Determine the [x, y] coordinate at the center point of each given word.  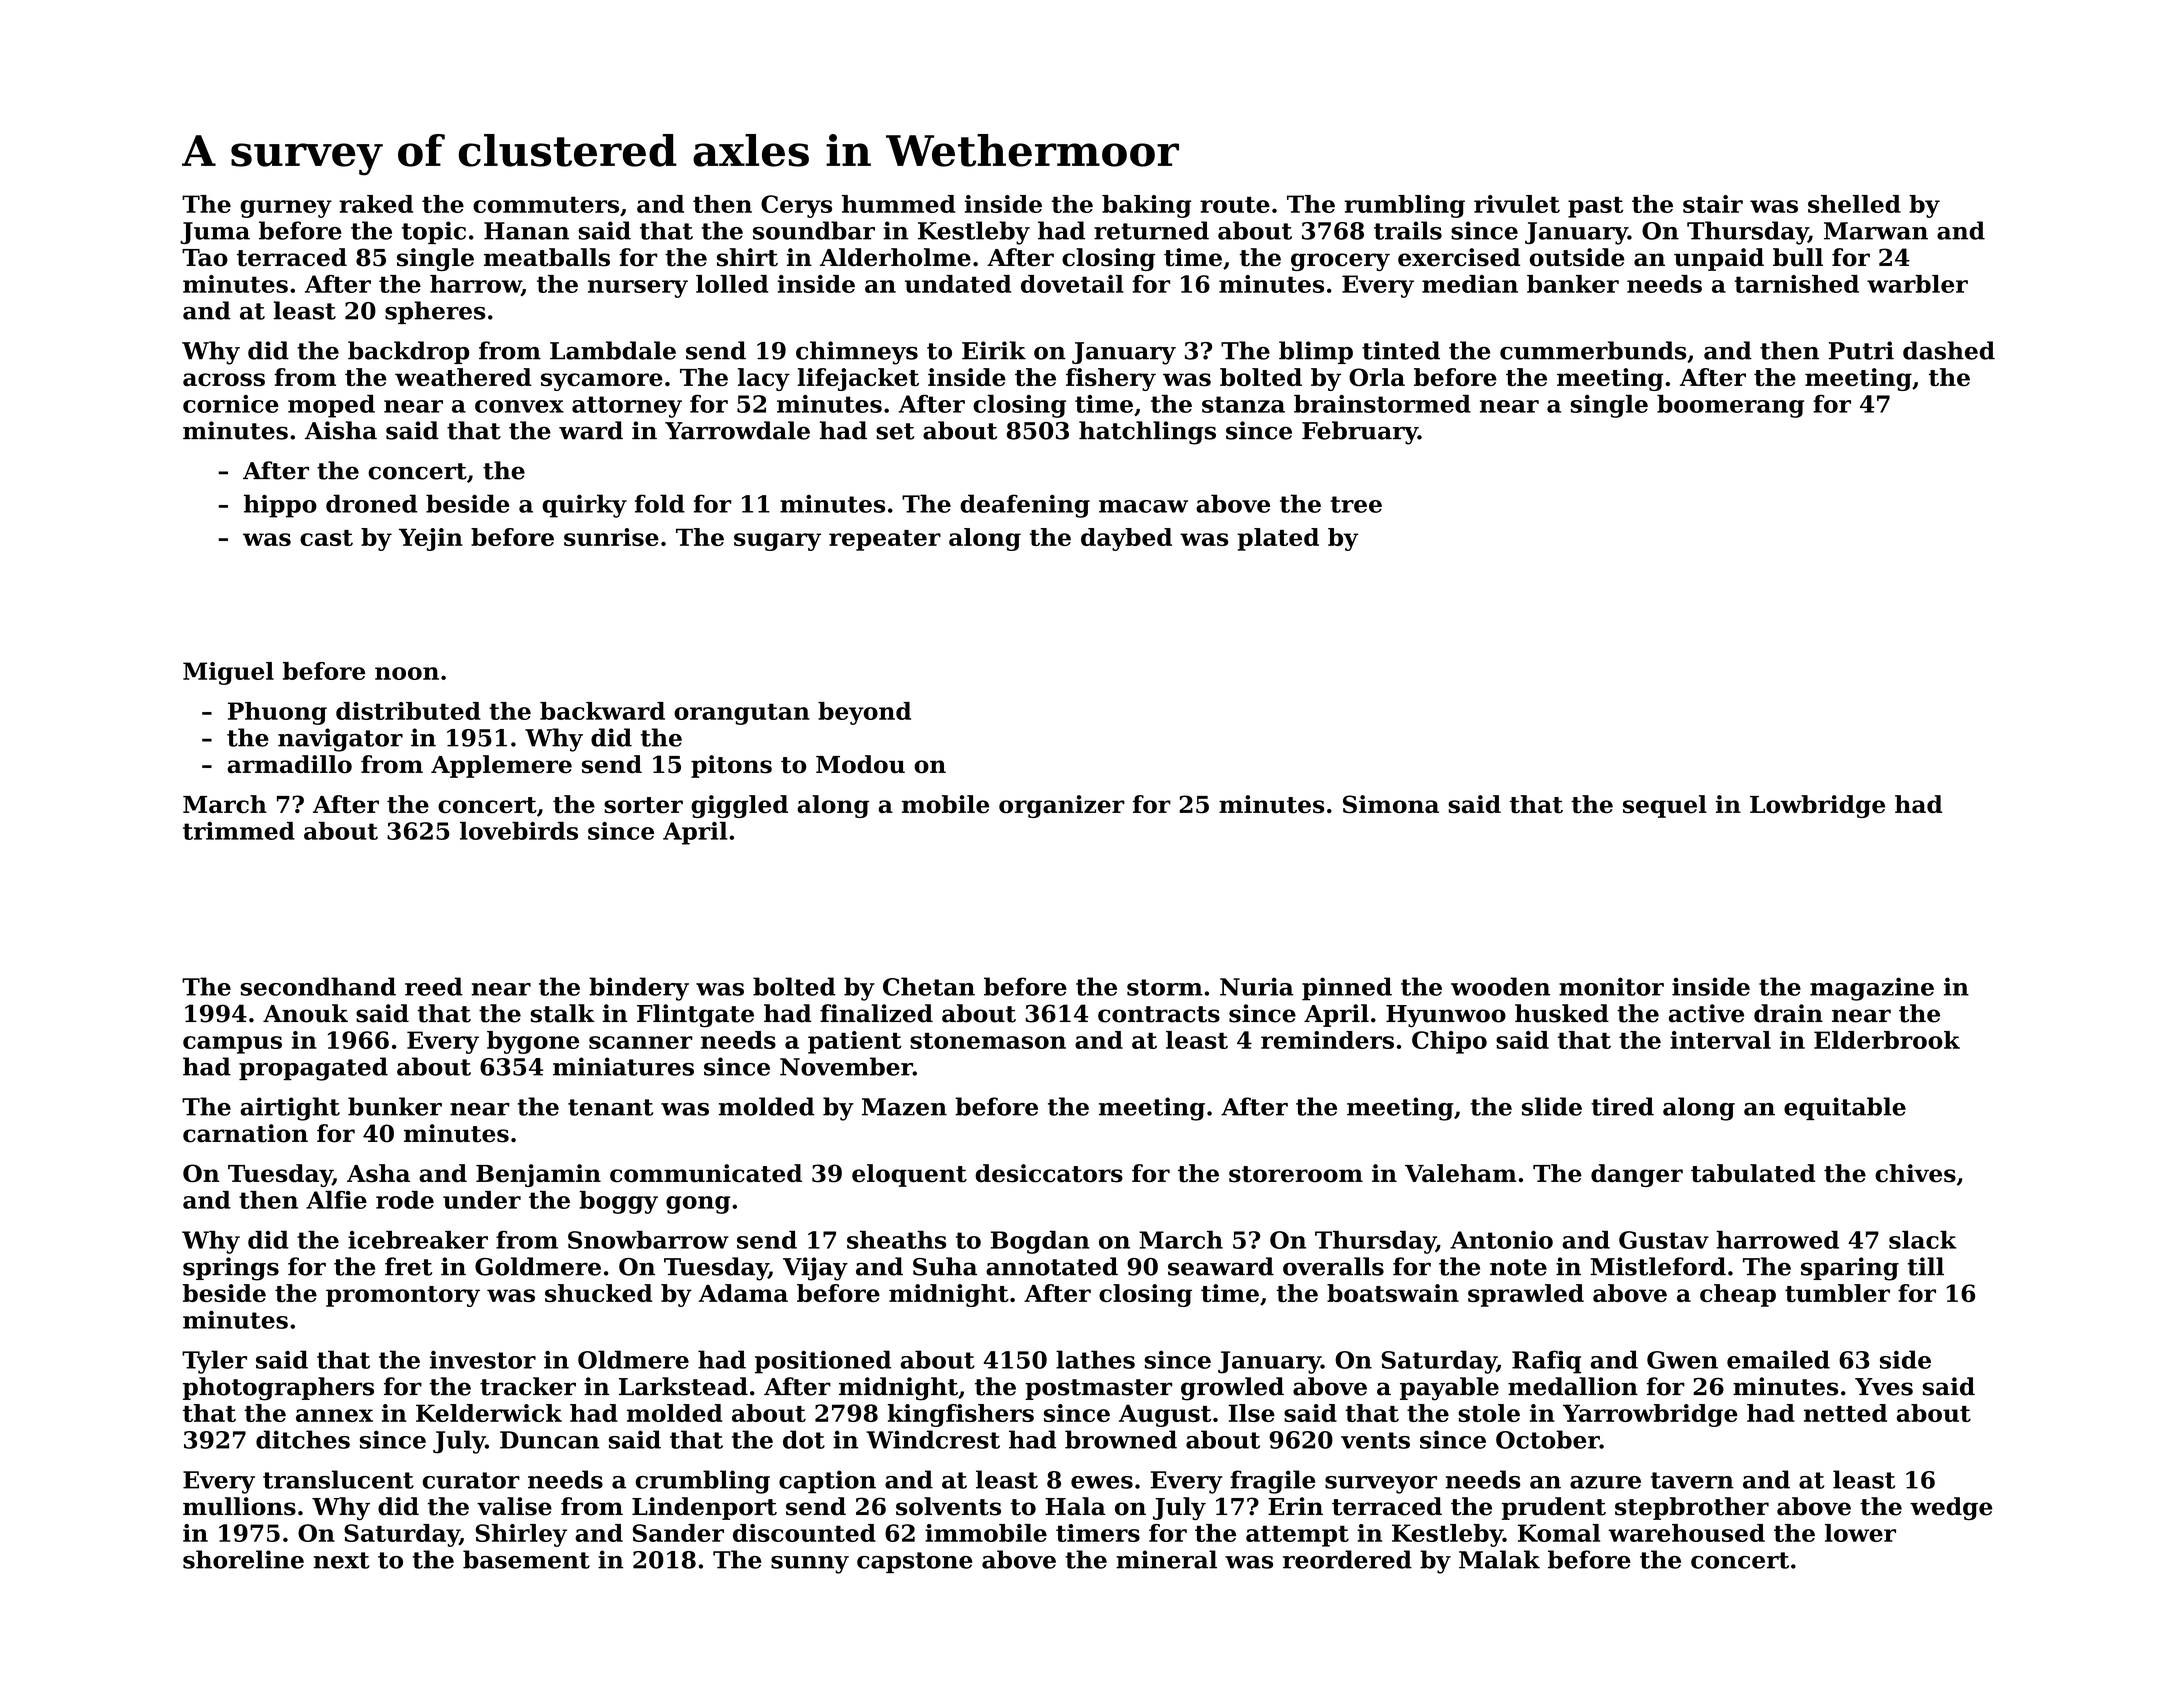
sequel [1665, 806]
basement [526, 1559]
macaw [1143, 506]
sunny [810, 1565]
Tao [205, 258]
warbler [1917, 284]
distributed [408, 711]
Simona [1391, 804]
